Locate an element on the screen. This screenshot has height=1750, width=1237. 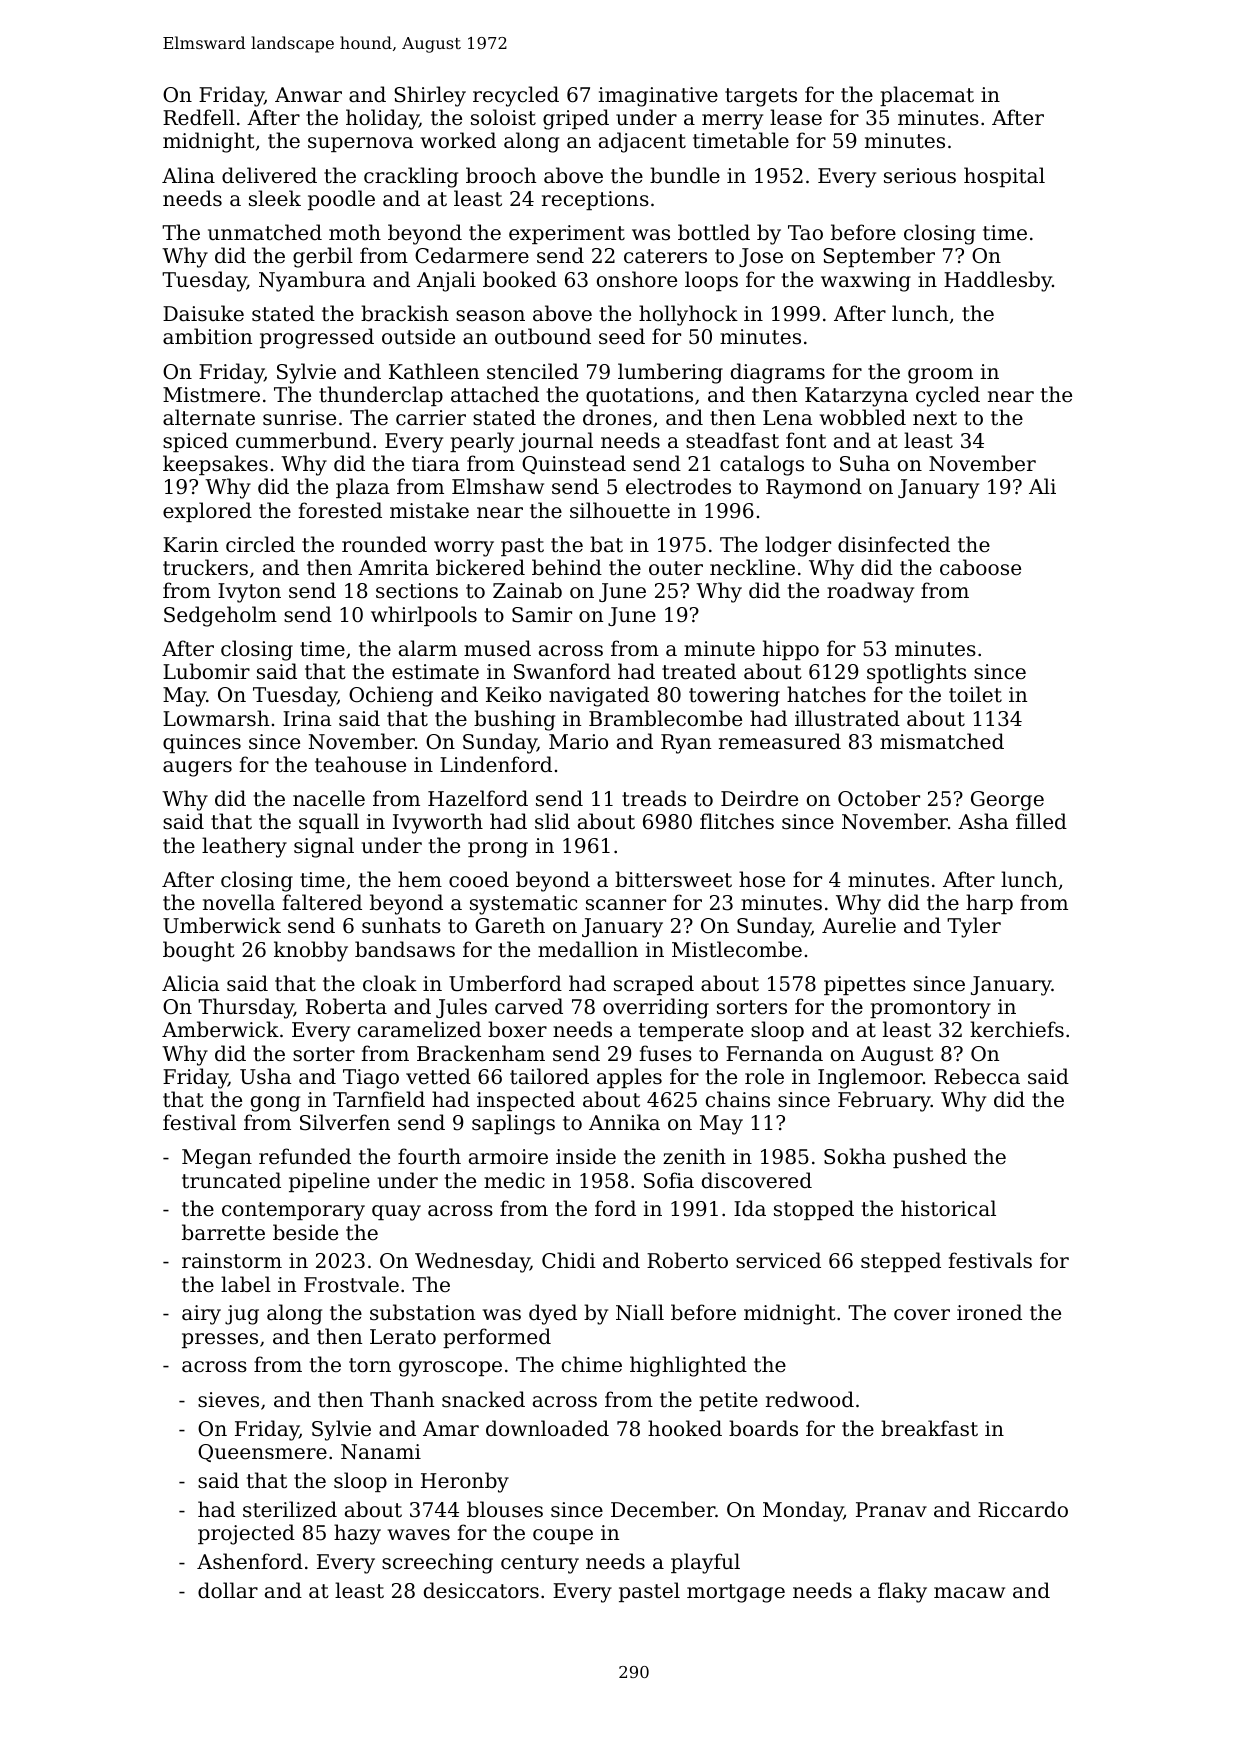
Aurelie is located at coordinates (859, 925).
